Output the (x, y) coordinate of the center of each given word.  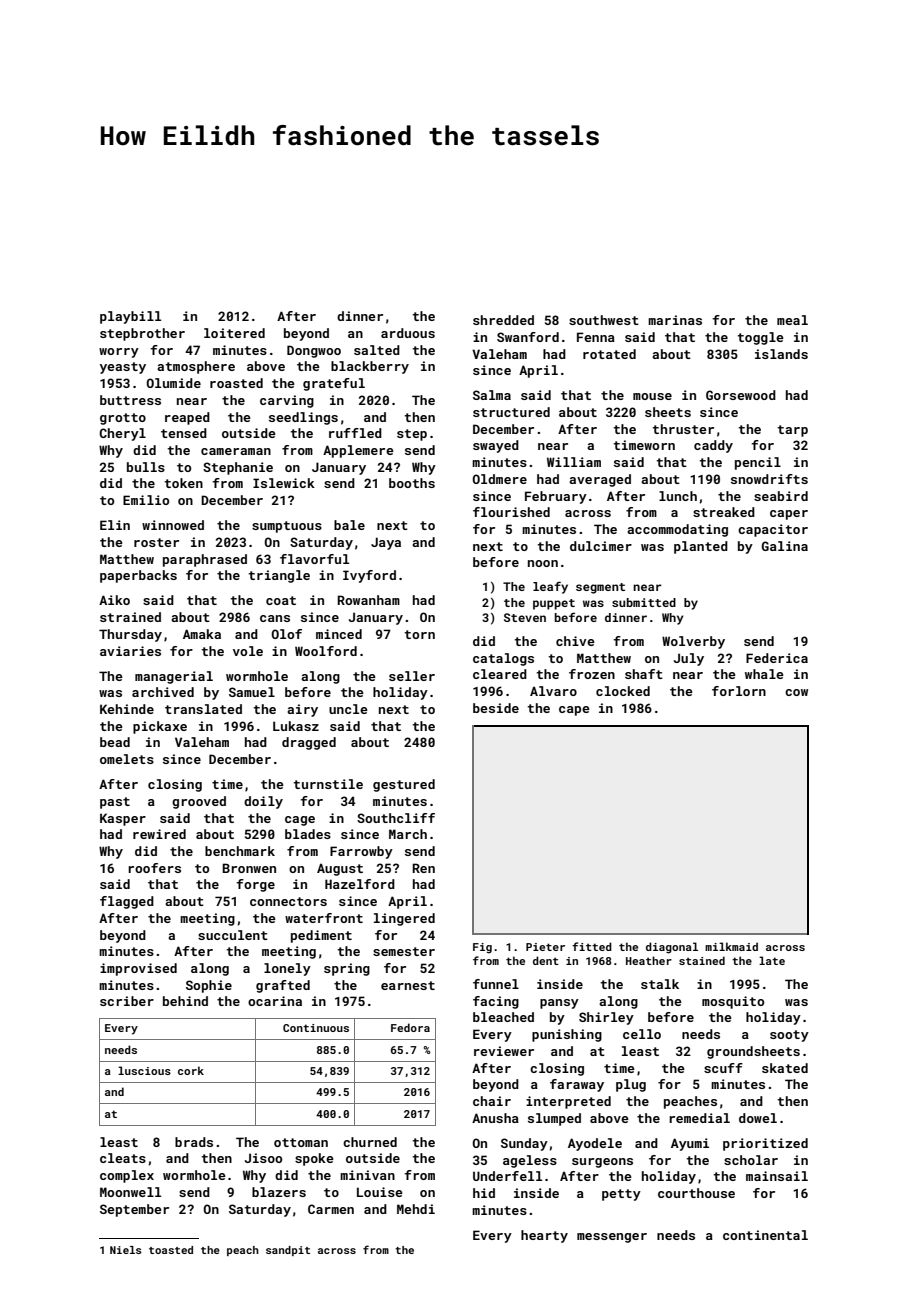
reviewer (504, 1051)
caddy (713, 446)
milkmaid (731, 946)
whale (764, 674)
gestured (404, 785)
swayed (496, 446)
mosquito (733, 1002)
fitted (592, 946)
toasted (171, 1250)
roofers (154, 868)
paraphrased (205, 560)
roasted (236, 383)
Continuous (316, 1028)
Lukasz (296, 726)
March (408, 834)
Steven (525, 617)
